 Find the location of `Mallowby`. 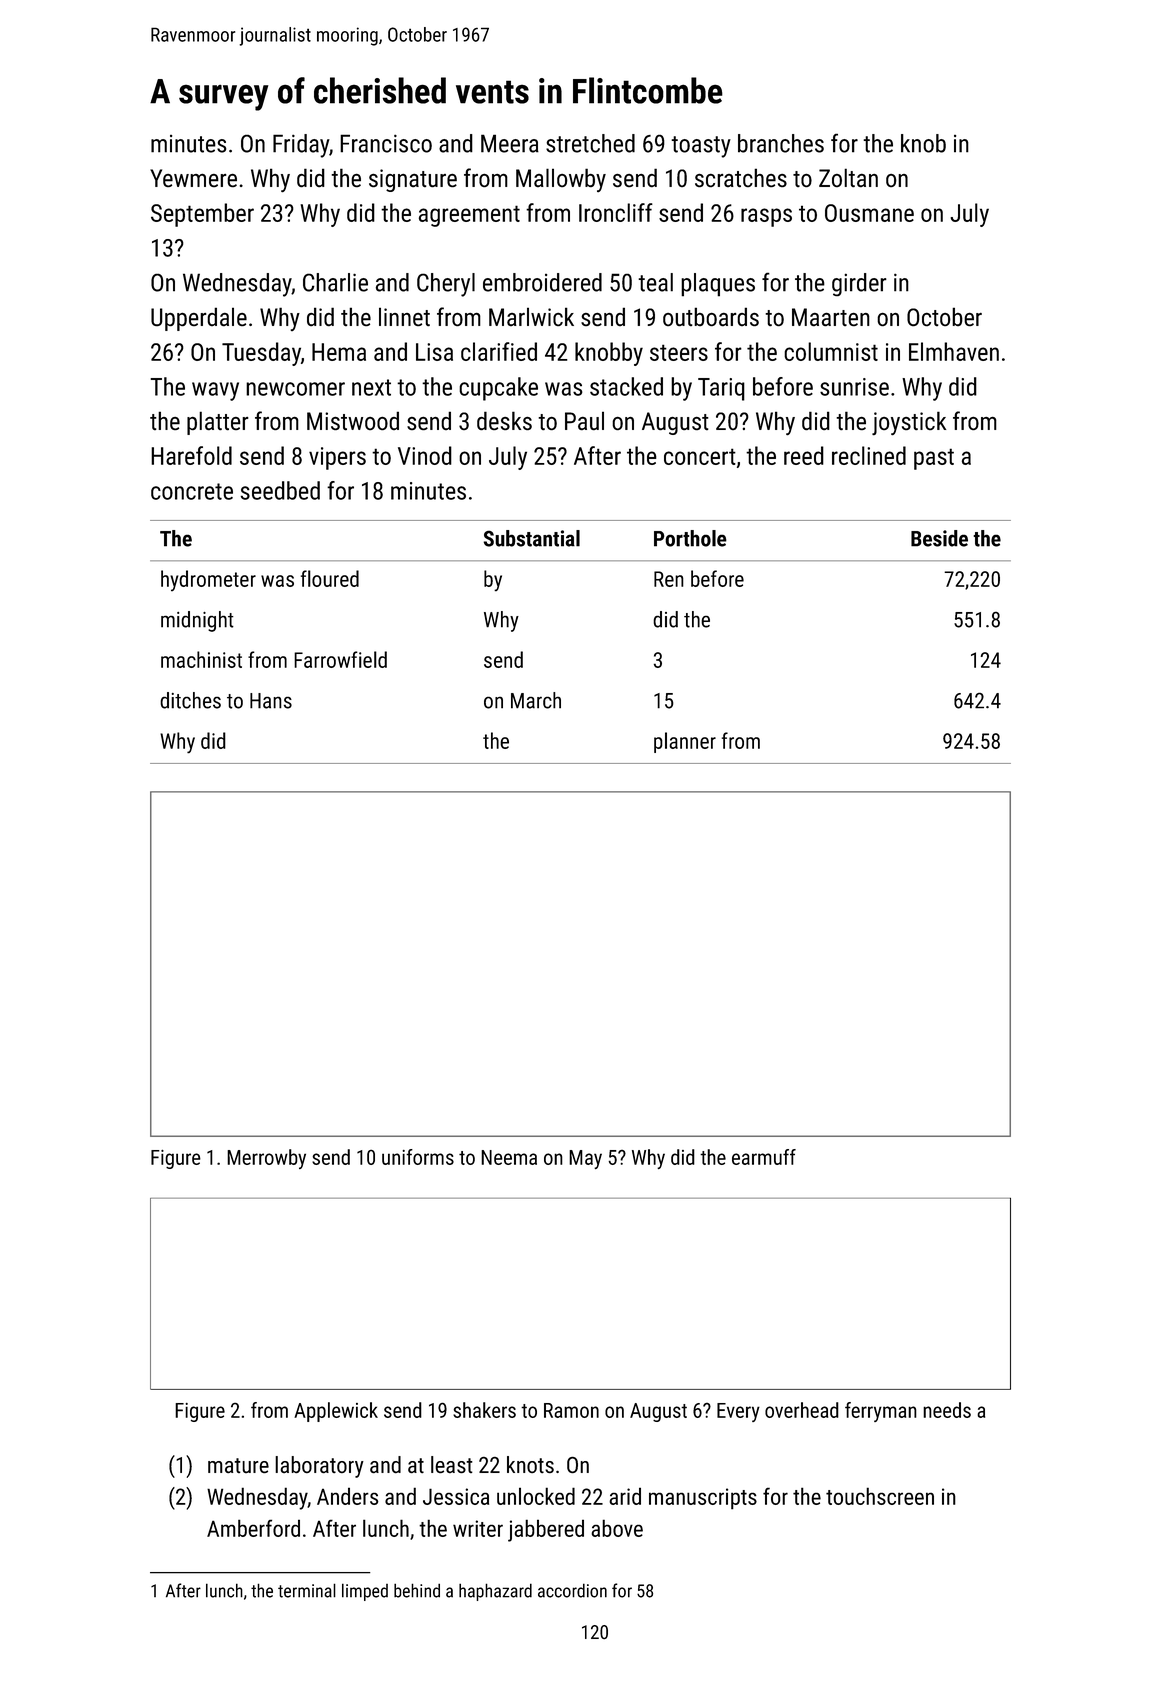

Mallowby is located at coordinates (561, 180).
